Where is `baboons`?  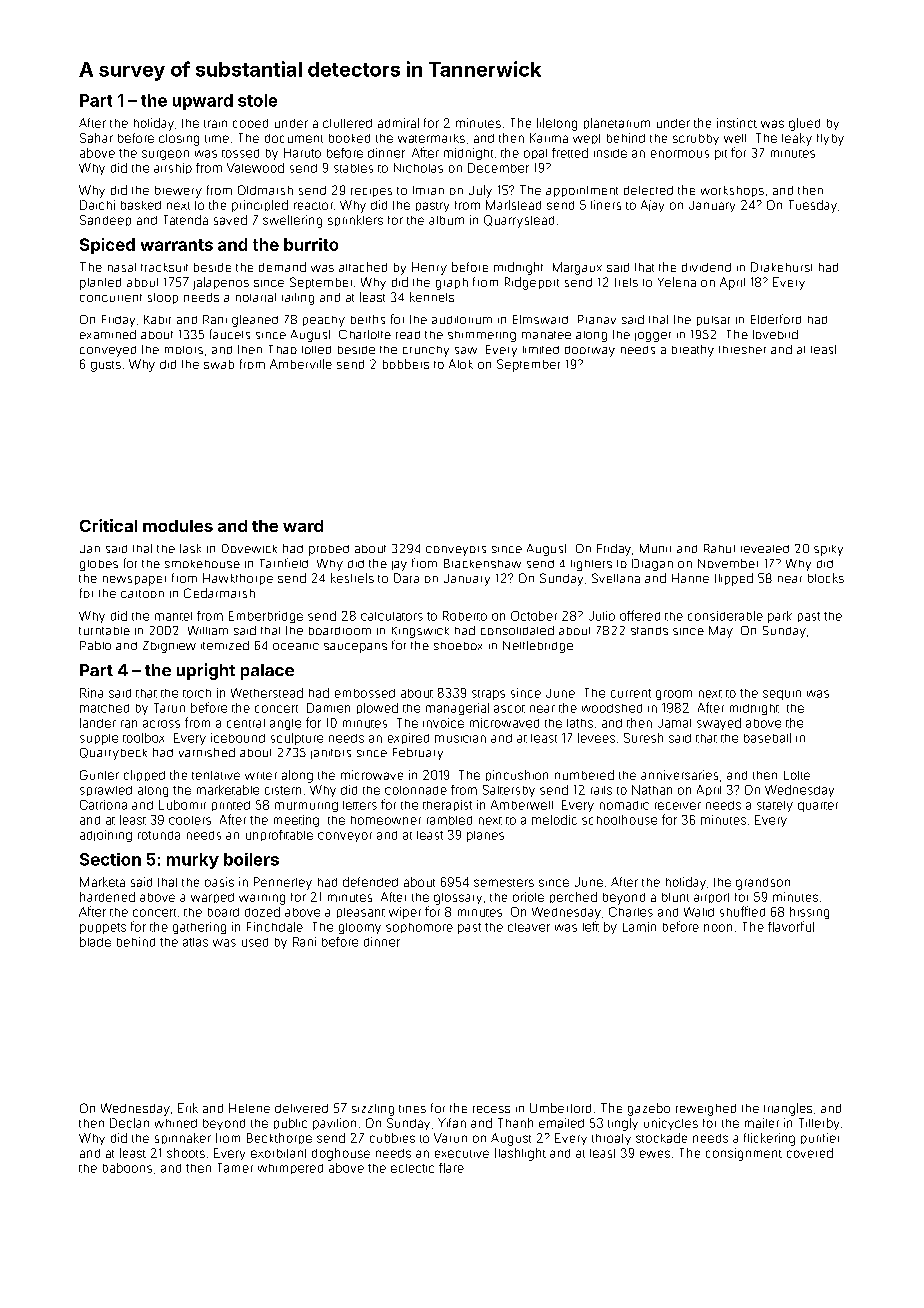
baboons is located at coordinates (127, 1168).
